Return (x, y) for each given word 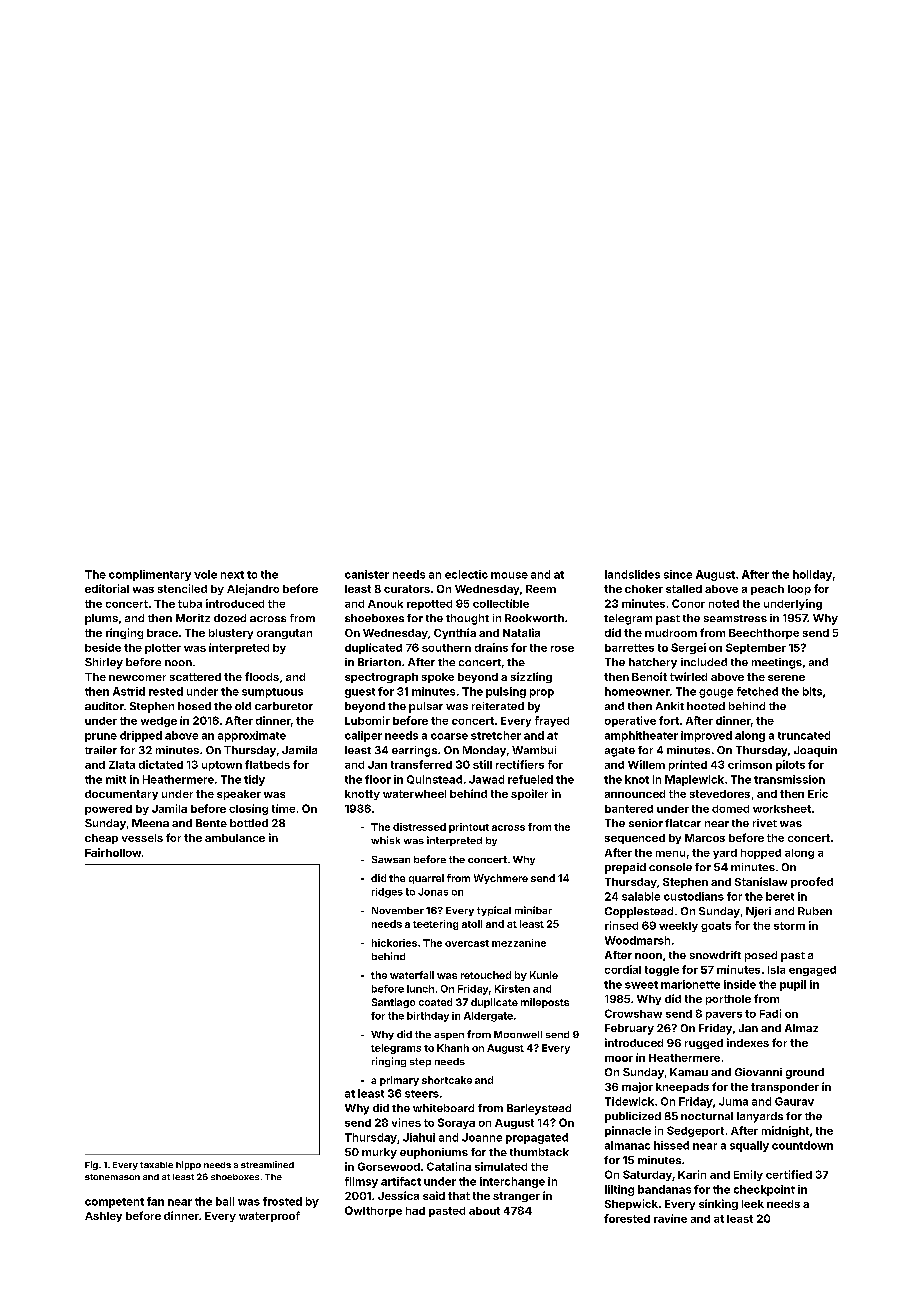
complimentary (150, 575)
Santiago (393, 1003)
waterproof (269, 1216)
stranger (516, 1197)
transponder (785, 1088)
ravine (670, 1218)
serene (786, 678)
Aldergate (488, 1017)
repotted (429, 605)
